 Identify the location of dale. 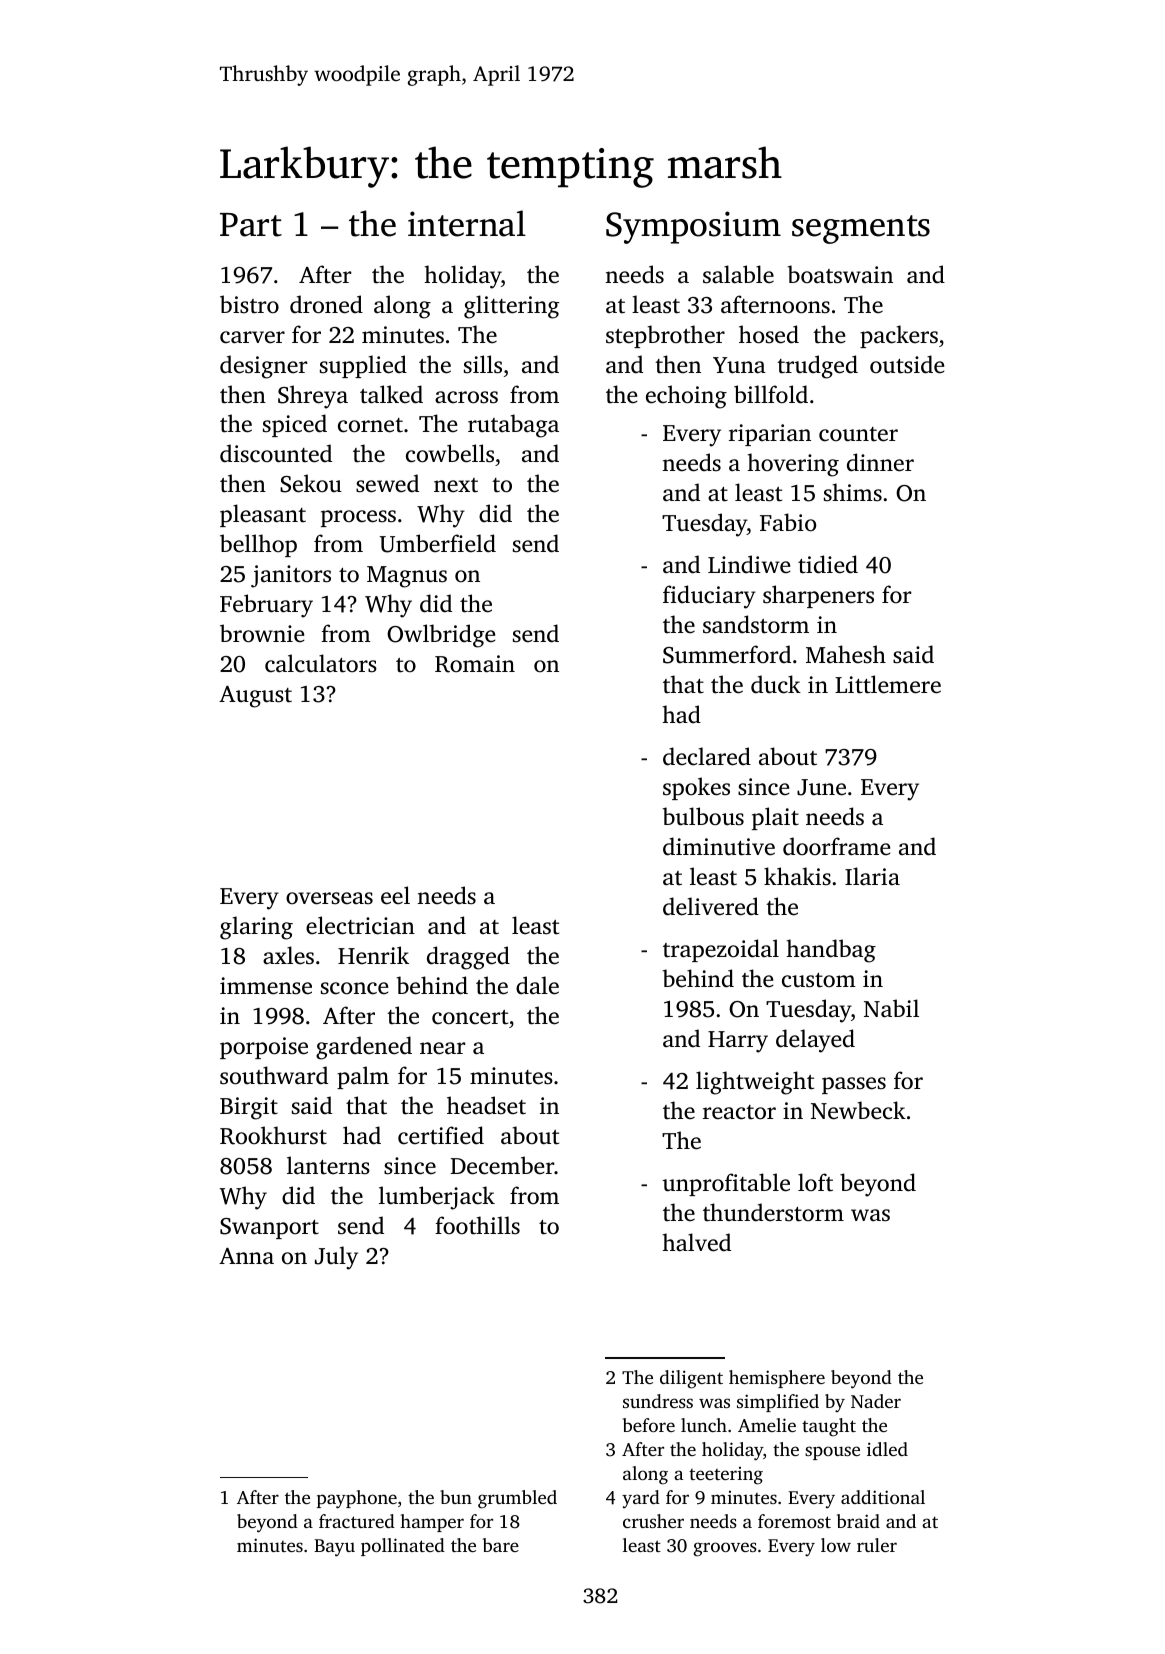
(537, 985).
